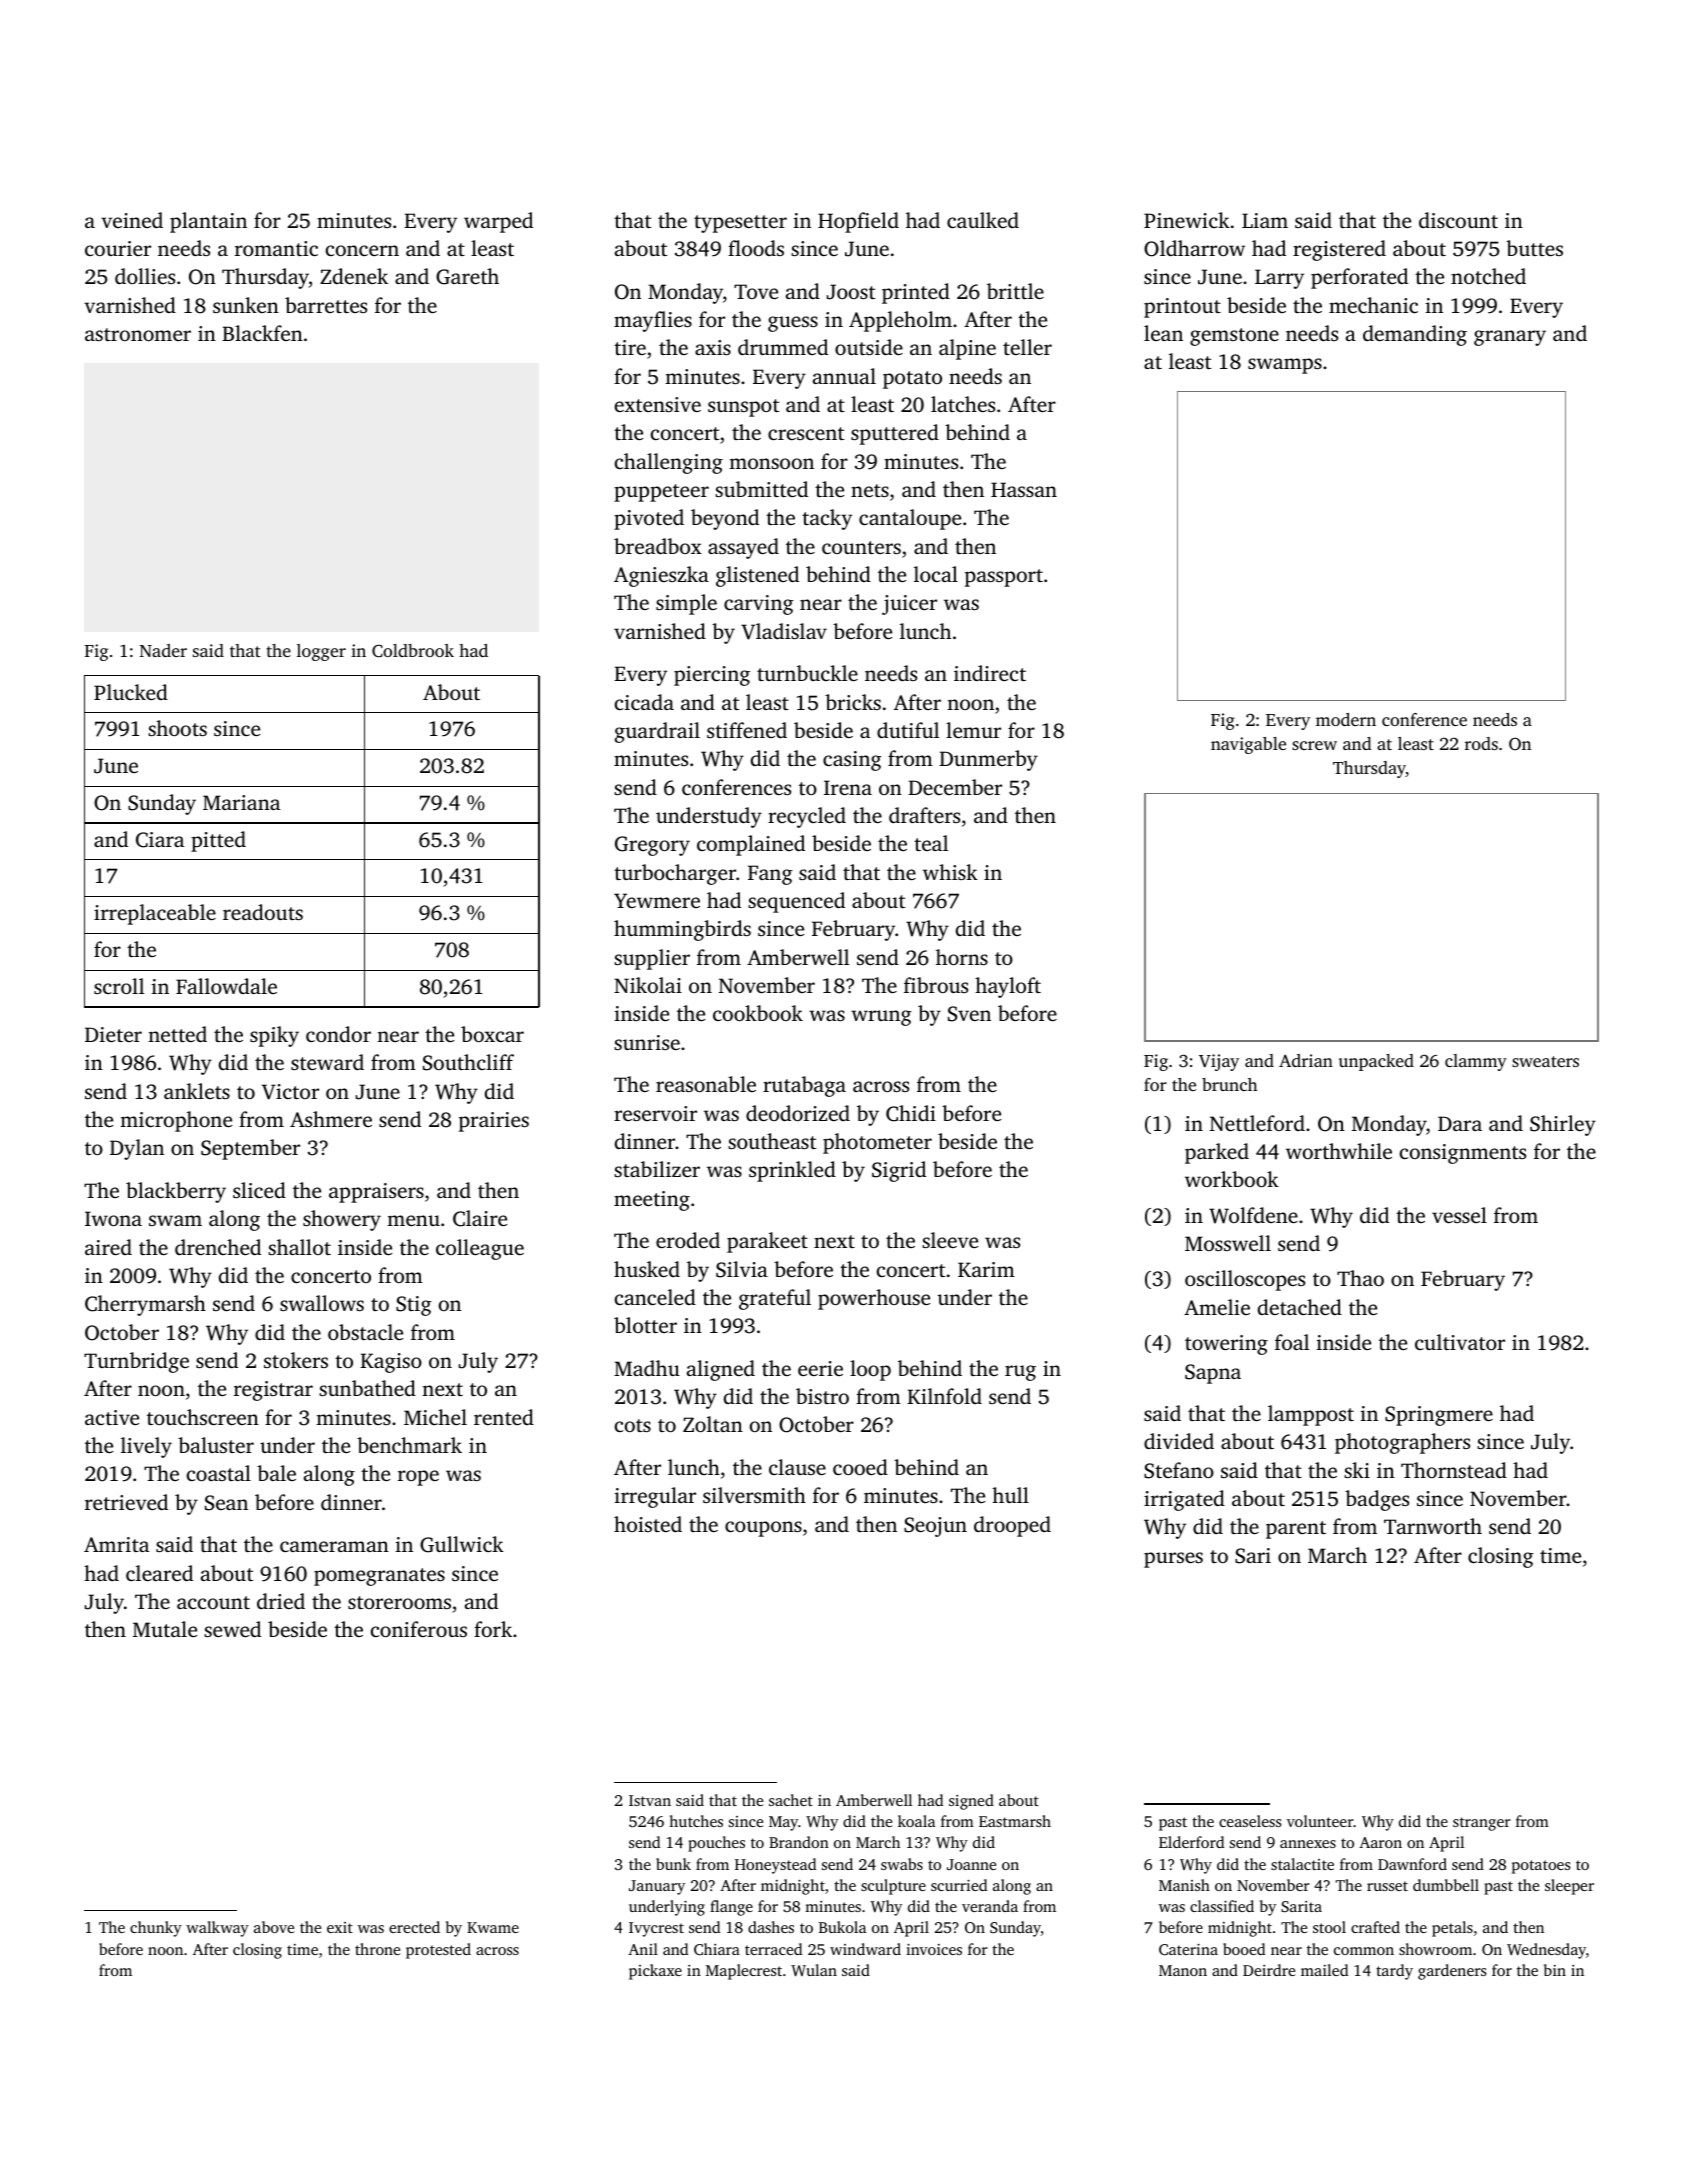 This document has width=1683, height=2178. Describe the element at coordinates (156, 1929) in the document. I see `chunky` at that location.
